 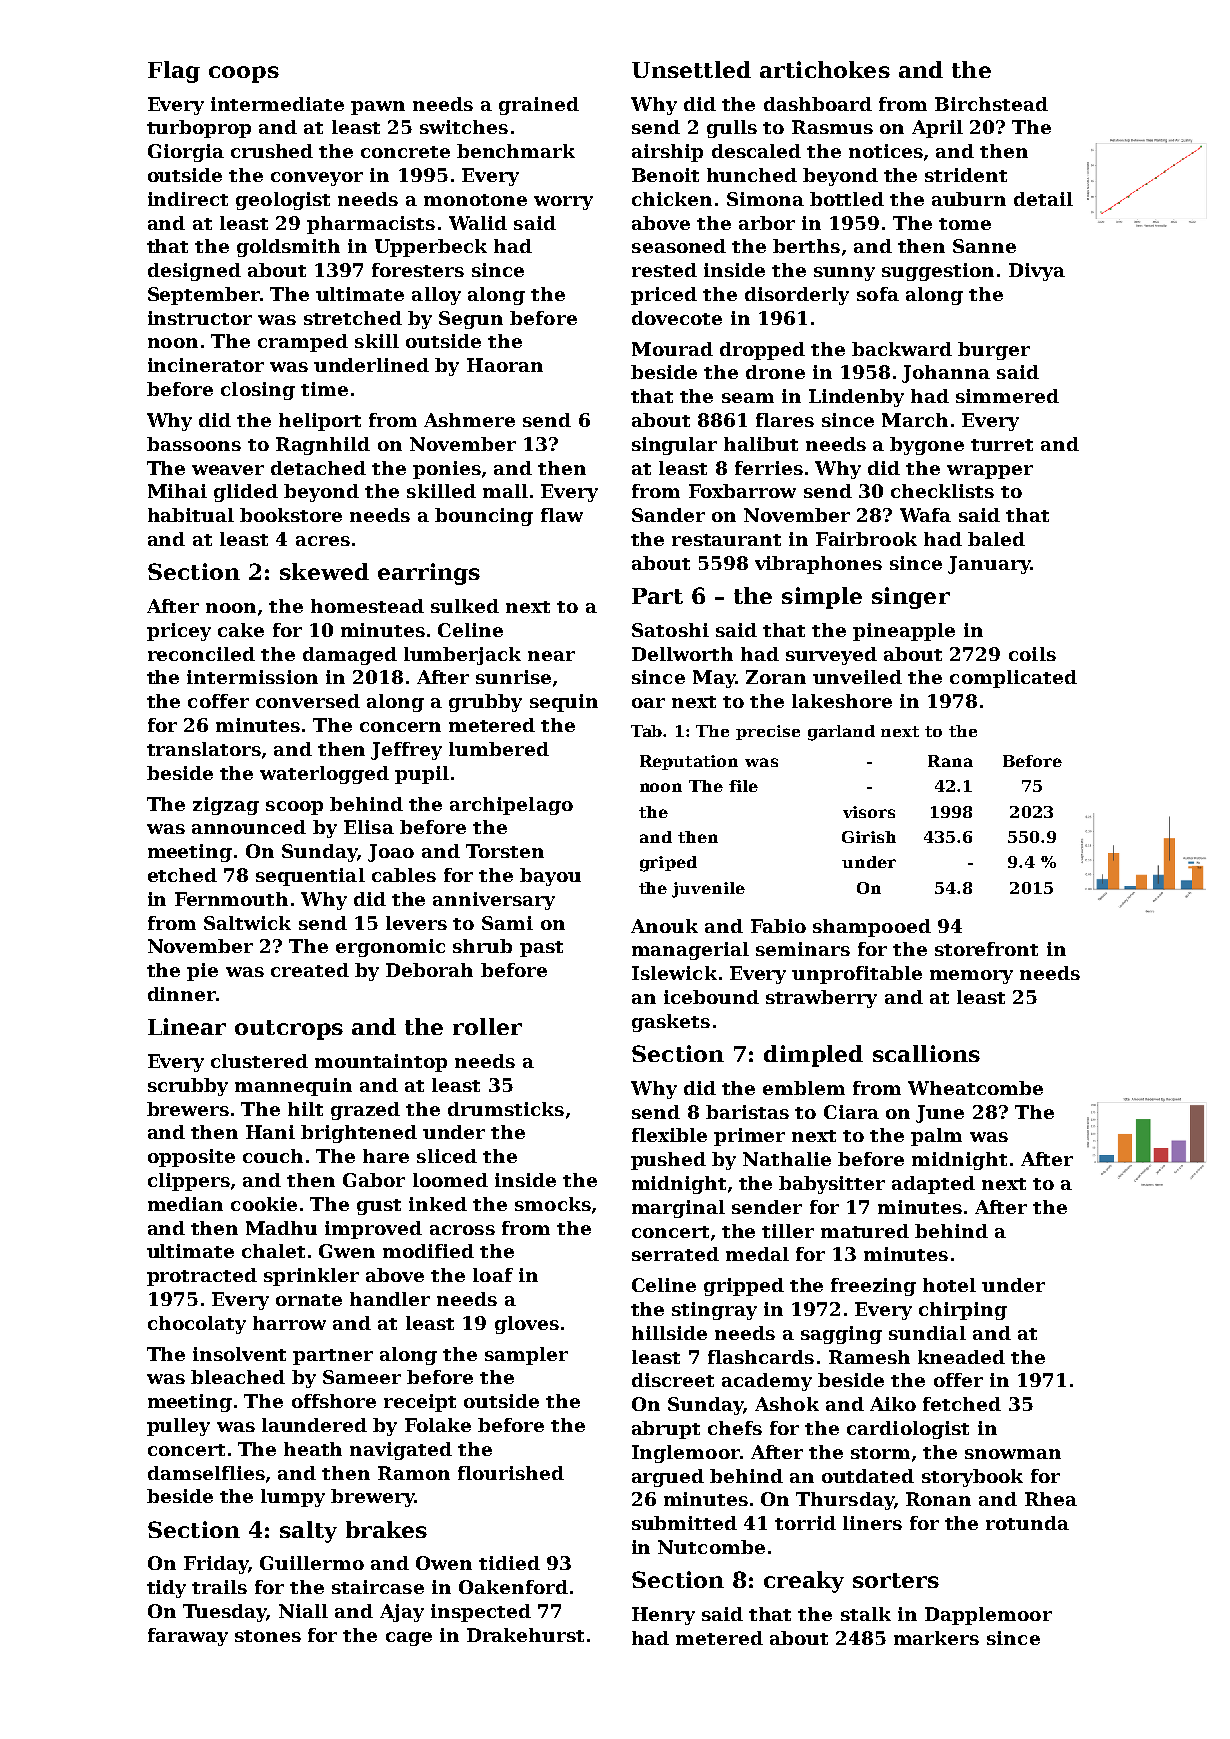 I want to click on salty, so click(x=308, y=1532).
